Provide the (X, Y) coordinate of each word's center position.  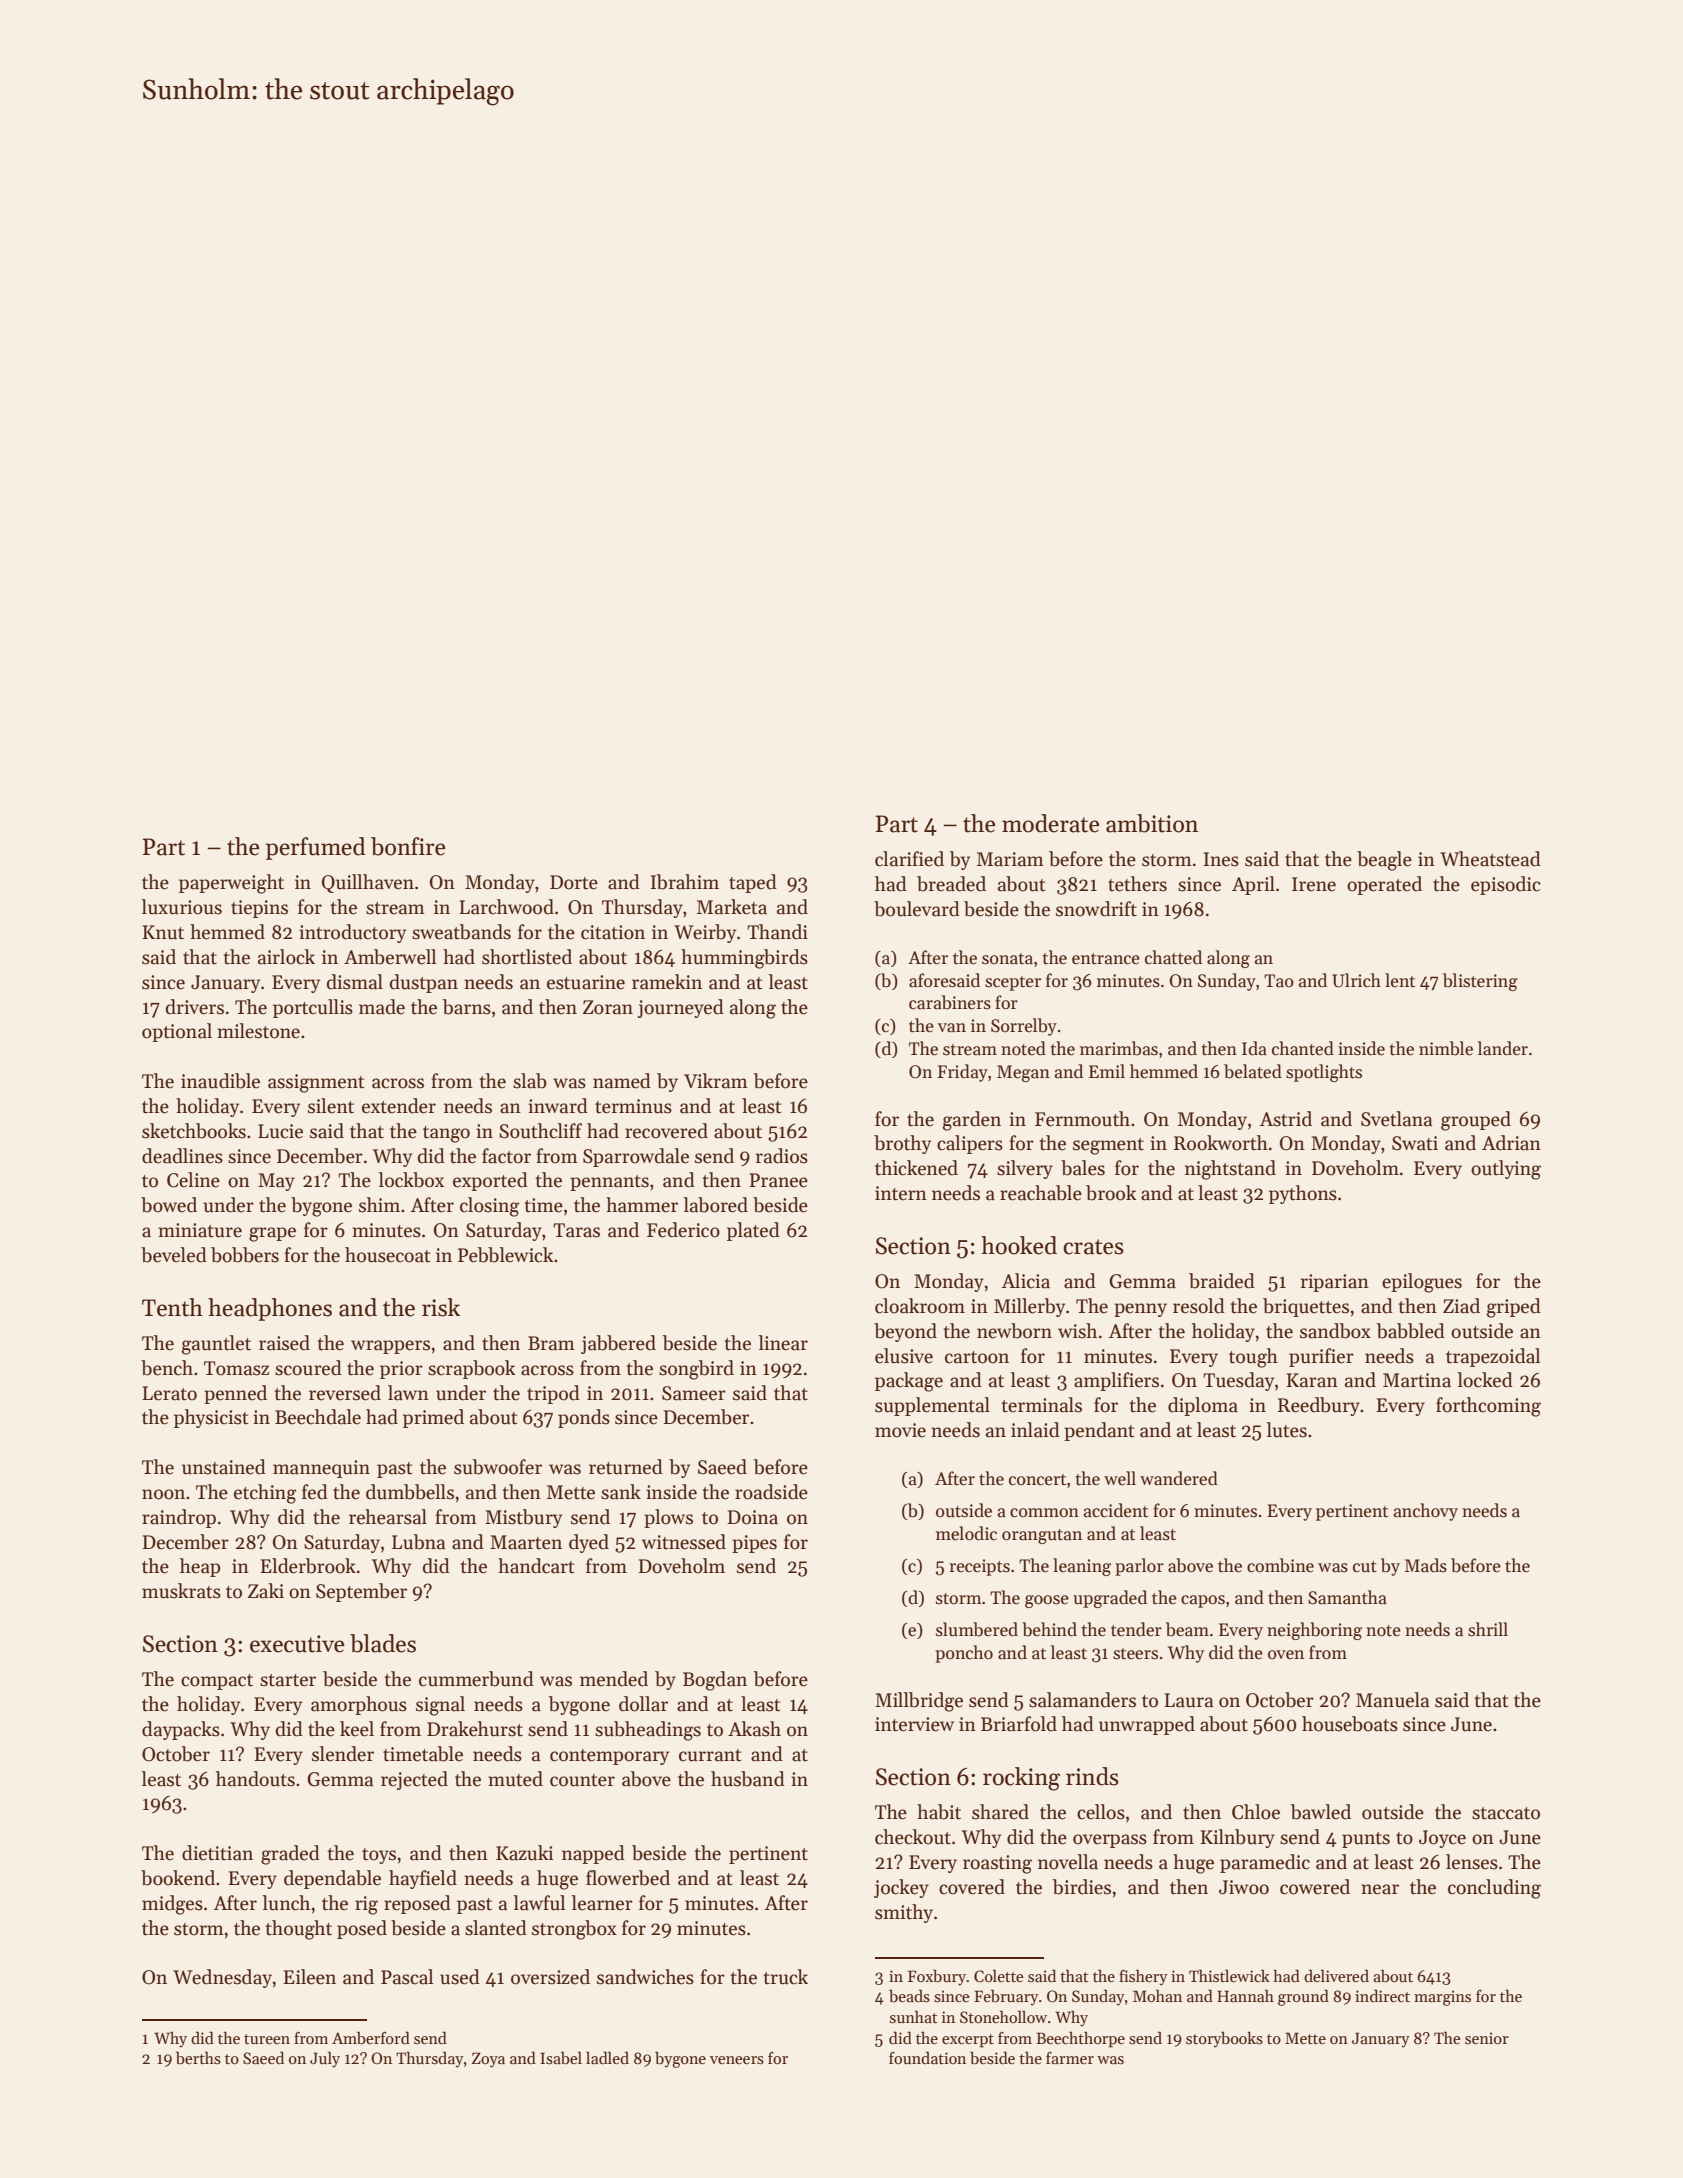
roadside (771, 1492)
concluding (1494, 1889)
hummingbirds (744, 959)
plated (753, 1231)
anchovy (1426, 1512)
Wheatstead (1490, 859)
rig (366, 1905)
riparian (1335, 1283)
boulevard (917, 909)
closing (489, 1207)
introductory (352, 933)
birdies (1082, 1887)
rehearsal (388, 1517)
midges (172, 1905)
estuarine (586, 982)
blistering (1480, 982)
